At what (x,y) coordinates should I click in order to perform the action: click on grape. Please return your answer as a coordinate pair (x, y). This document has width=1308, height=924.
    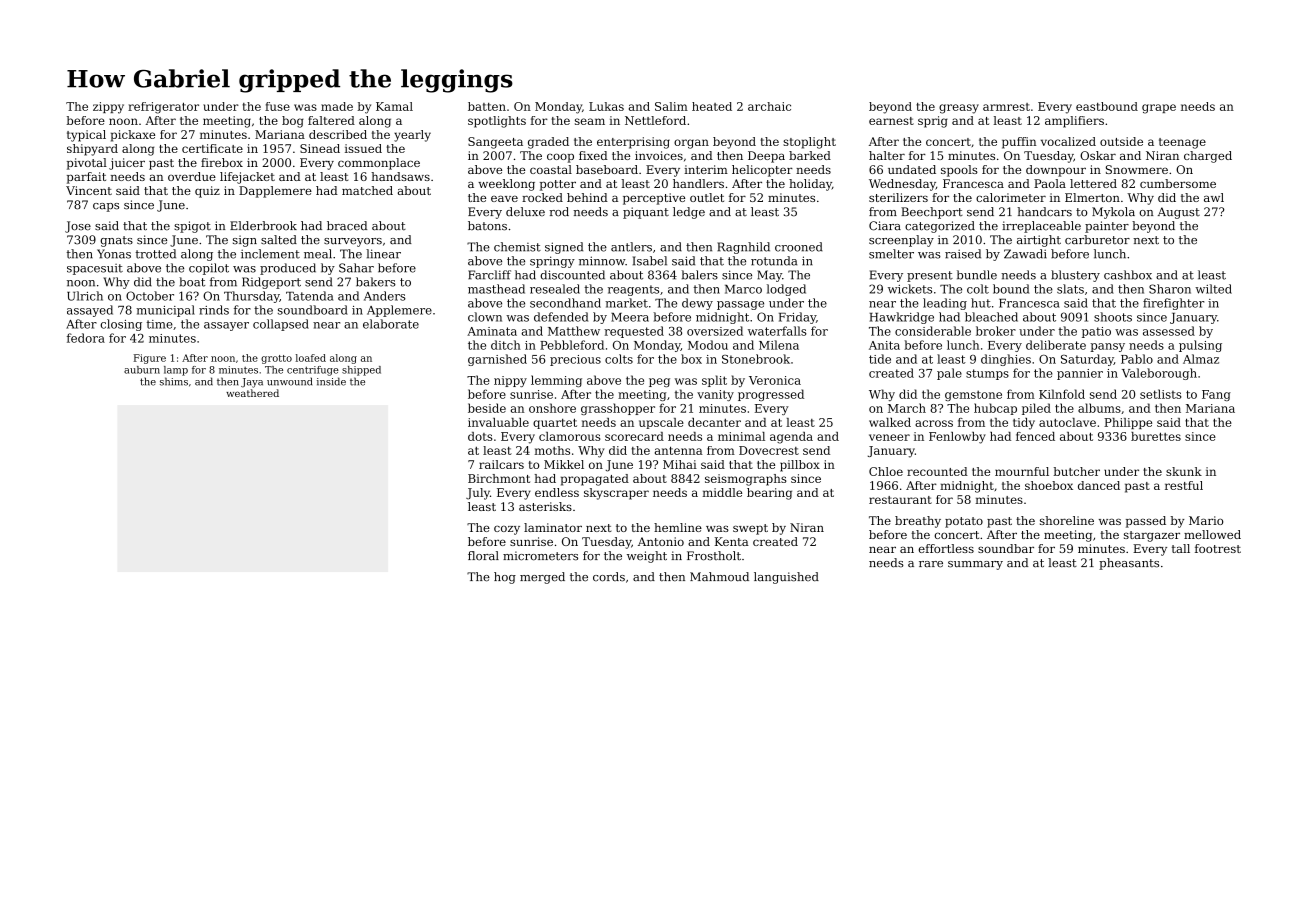
    Looking at the image, I should click on (1159, 109).
